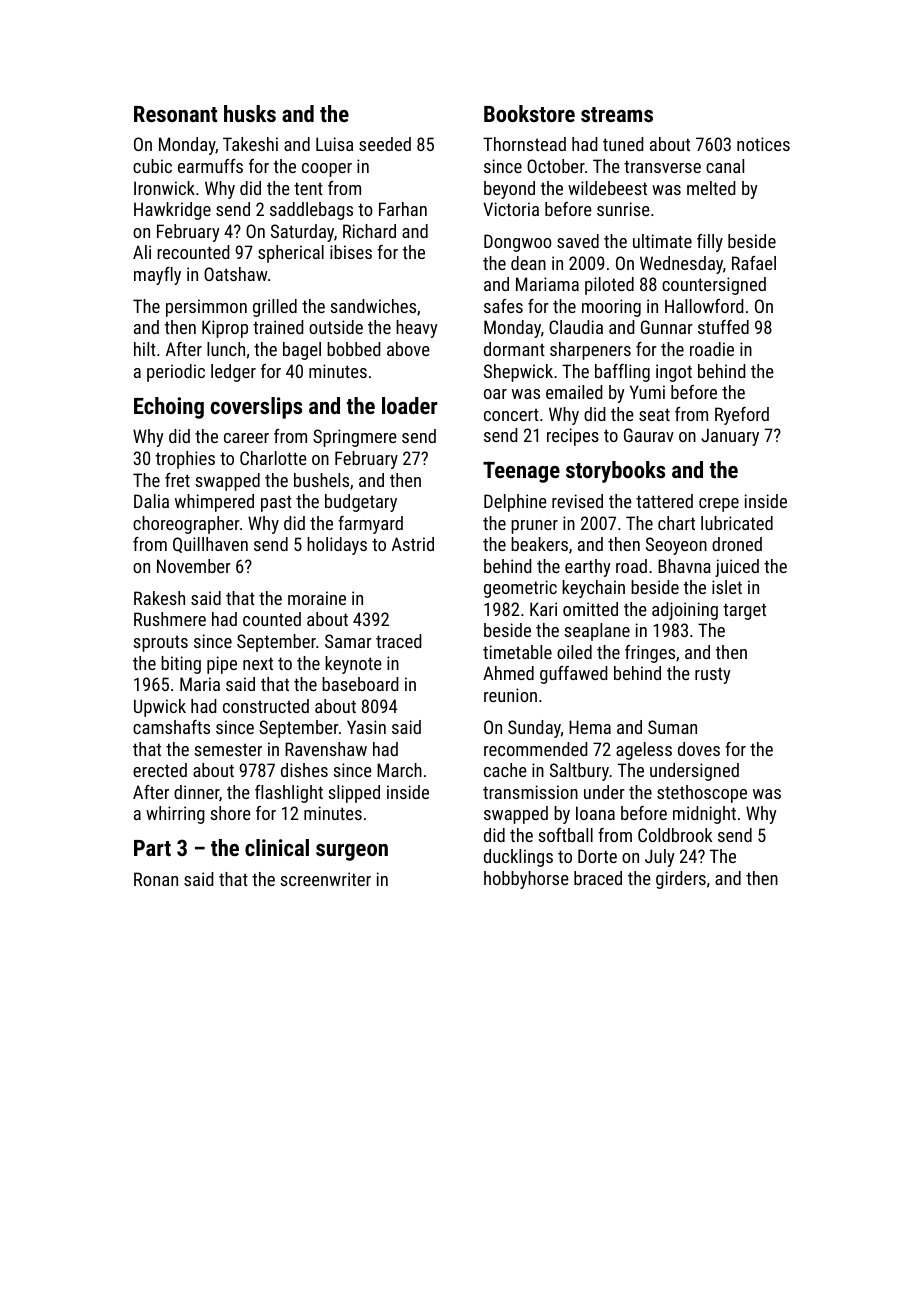 Image resolution: width=924 pixels, height=1311 pixels. I want to click on Seoyeon, so click(676, 546).
